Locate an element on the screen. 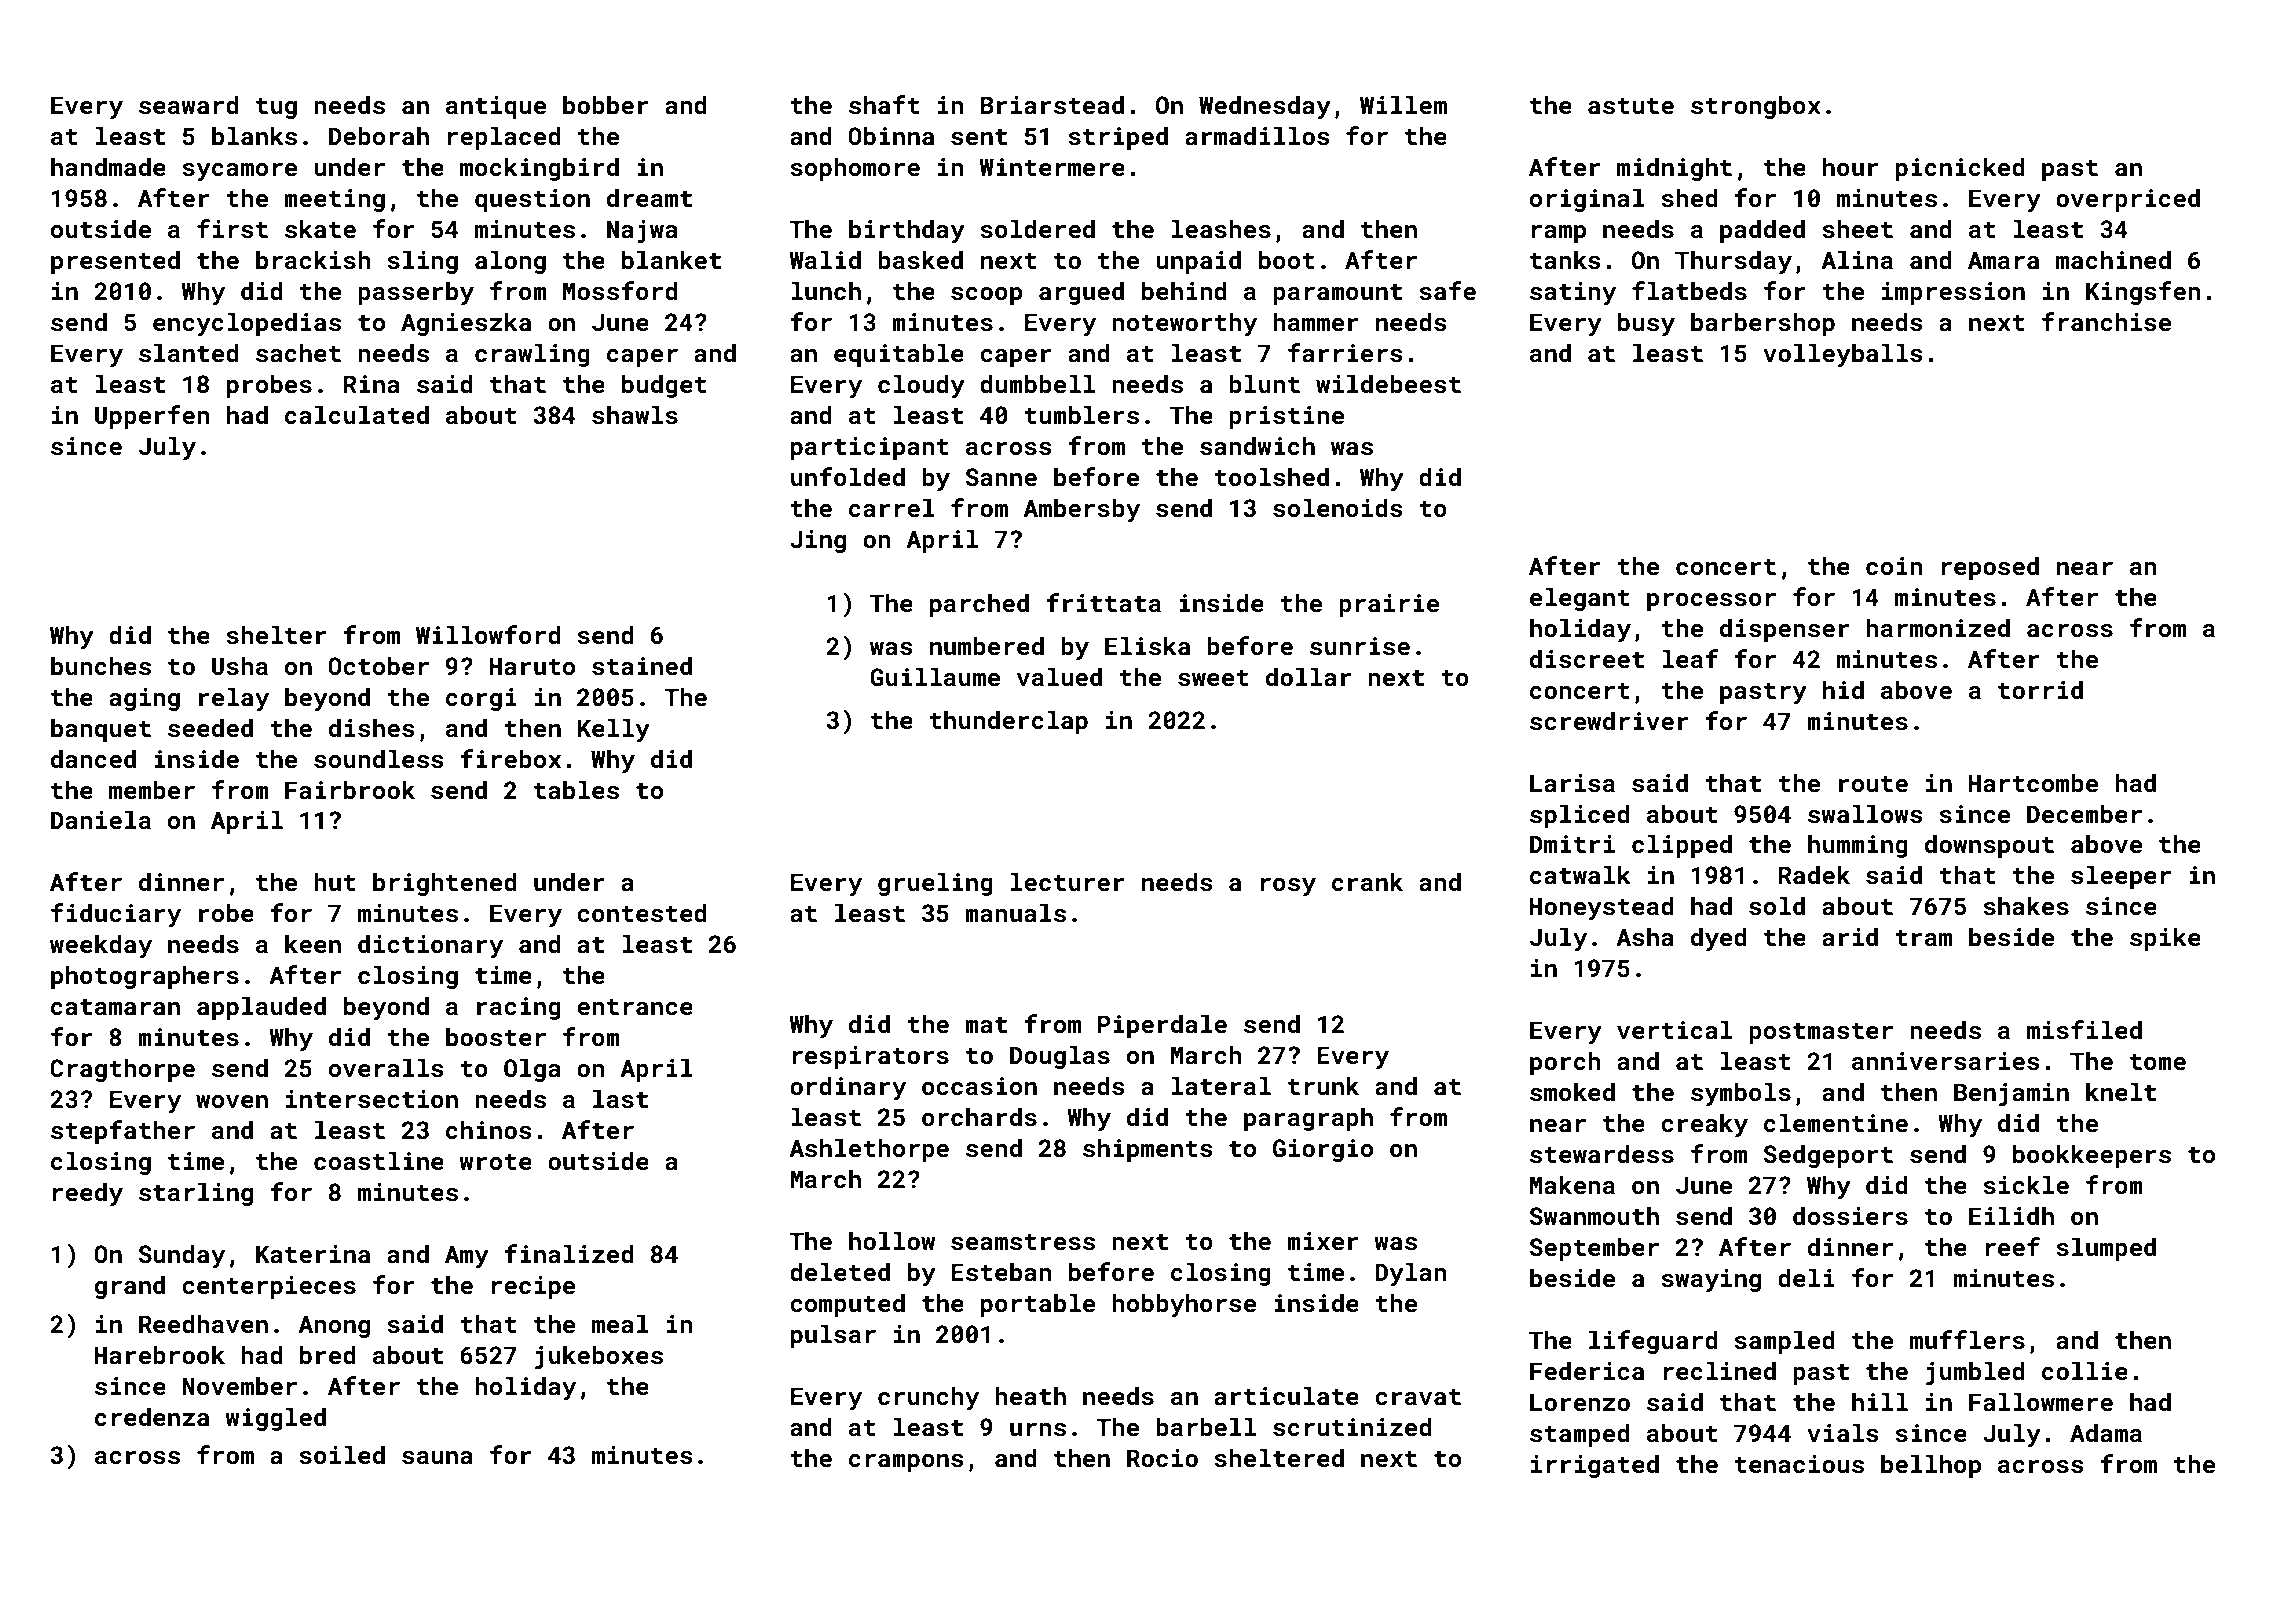  first is located at coordinates (232, 229).
